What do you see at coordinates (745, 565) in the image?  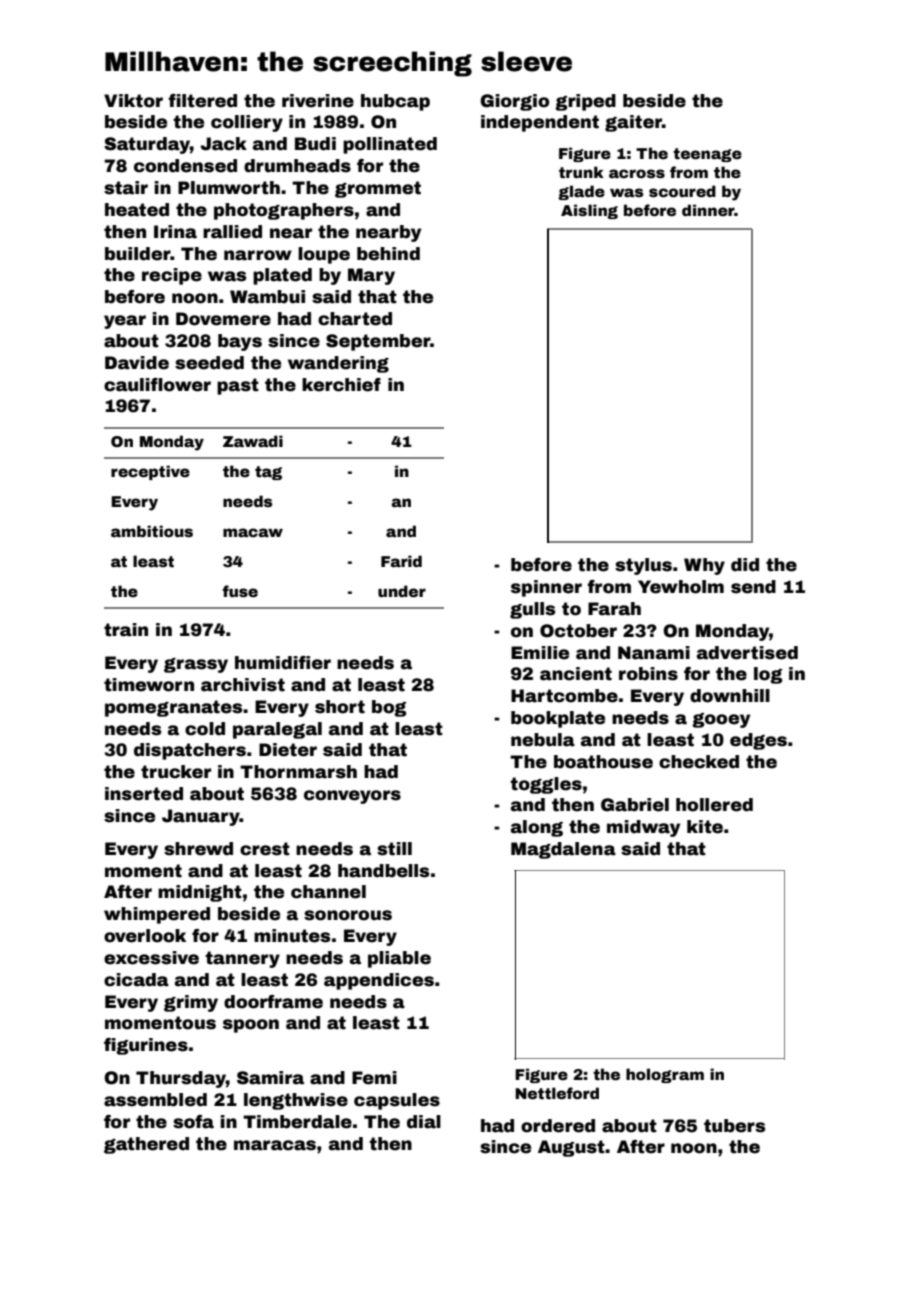 I see `did` at bounding box center [745, 565].
